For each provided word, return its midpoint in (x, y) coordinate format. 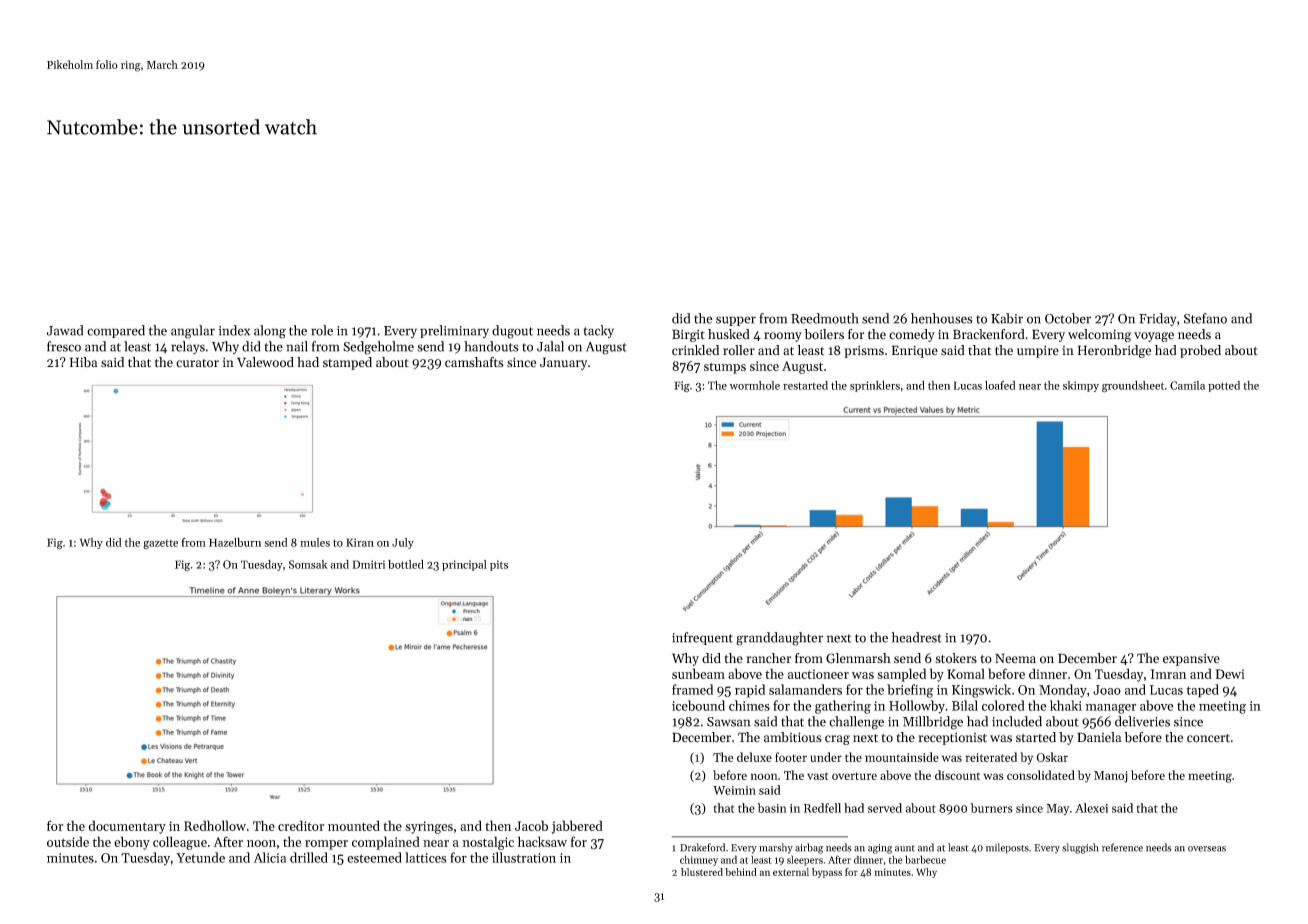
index (234, 330)
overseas (1207, 849)
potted (1224, 386)
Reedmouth (824, 318)
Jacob (531, 825)
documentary (127, 827)
